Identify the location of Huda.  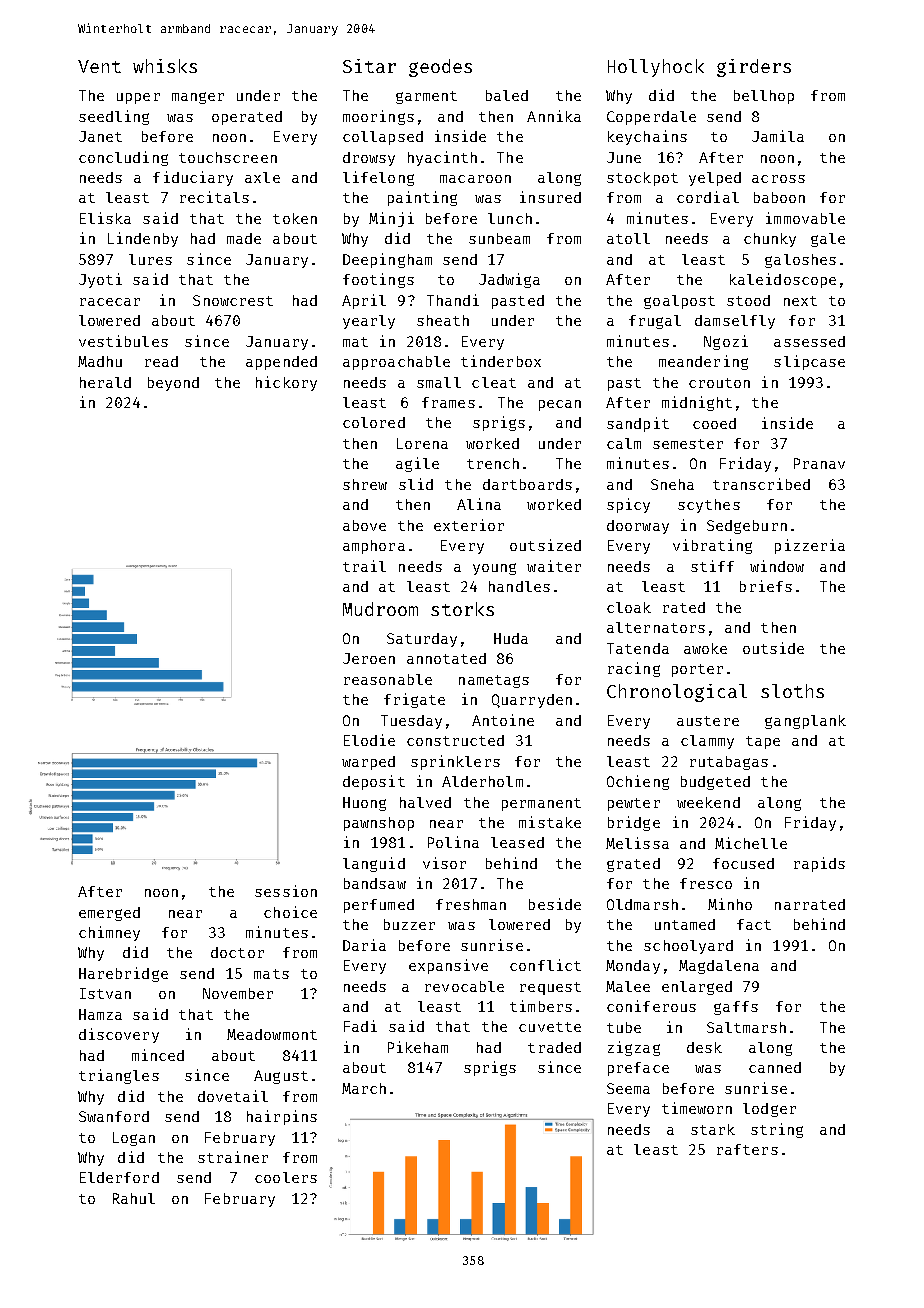
(511, 638).
